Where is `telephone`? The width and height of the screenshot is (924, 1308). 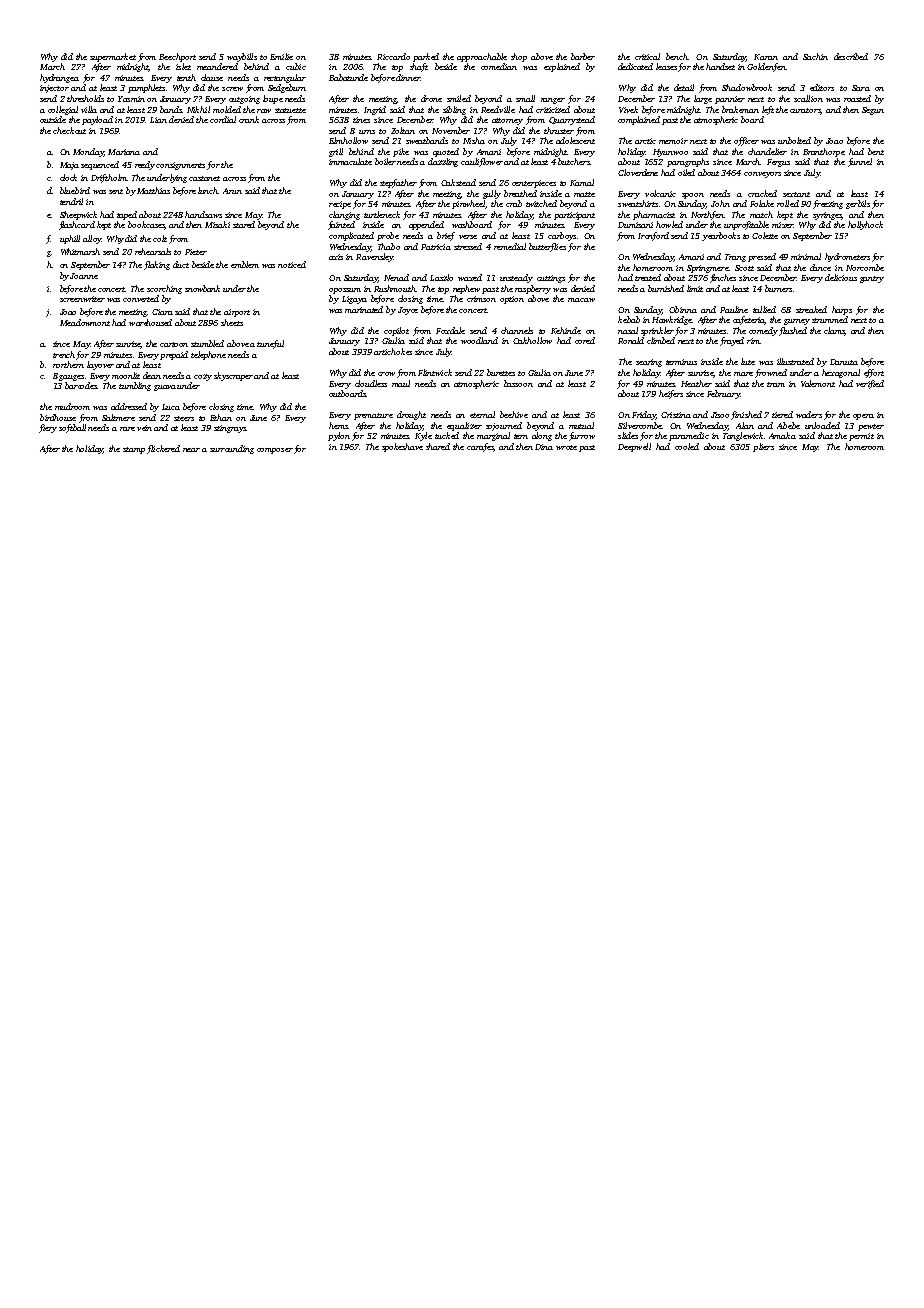
telephone is located at coordinates (208, 355).
